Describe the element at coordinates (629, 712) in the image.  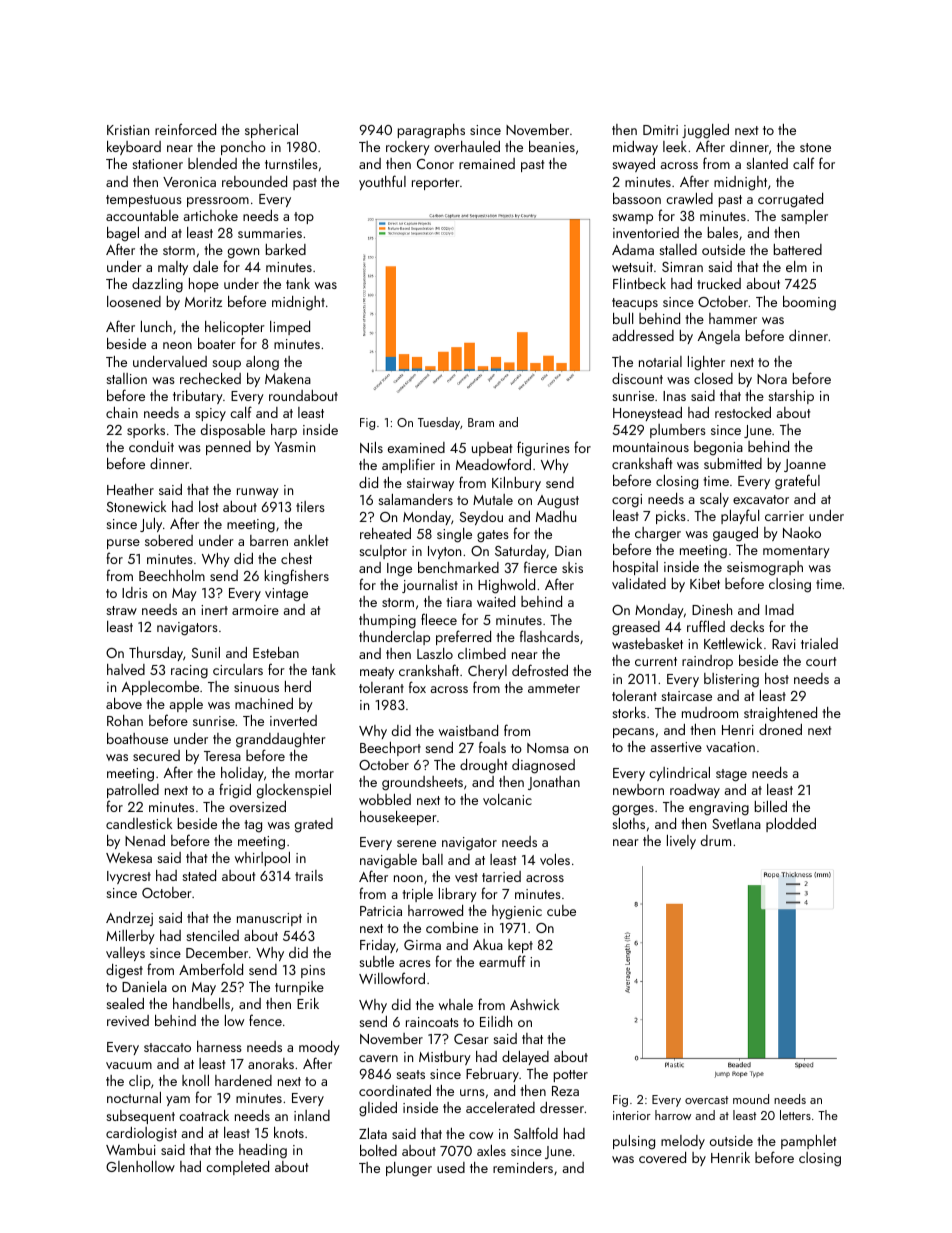
I see `storks` at that location.
